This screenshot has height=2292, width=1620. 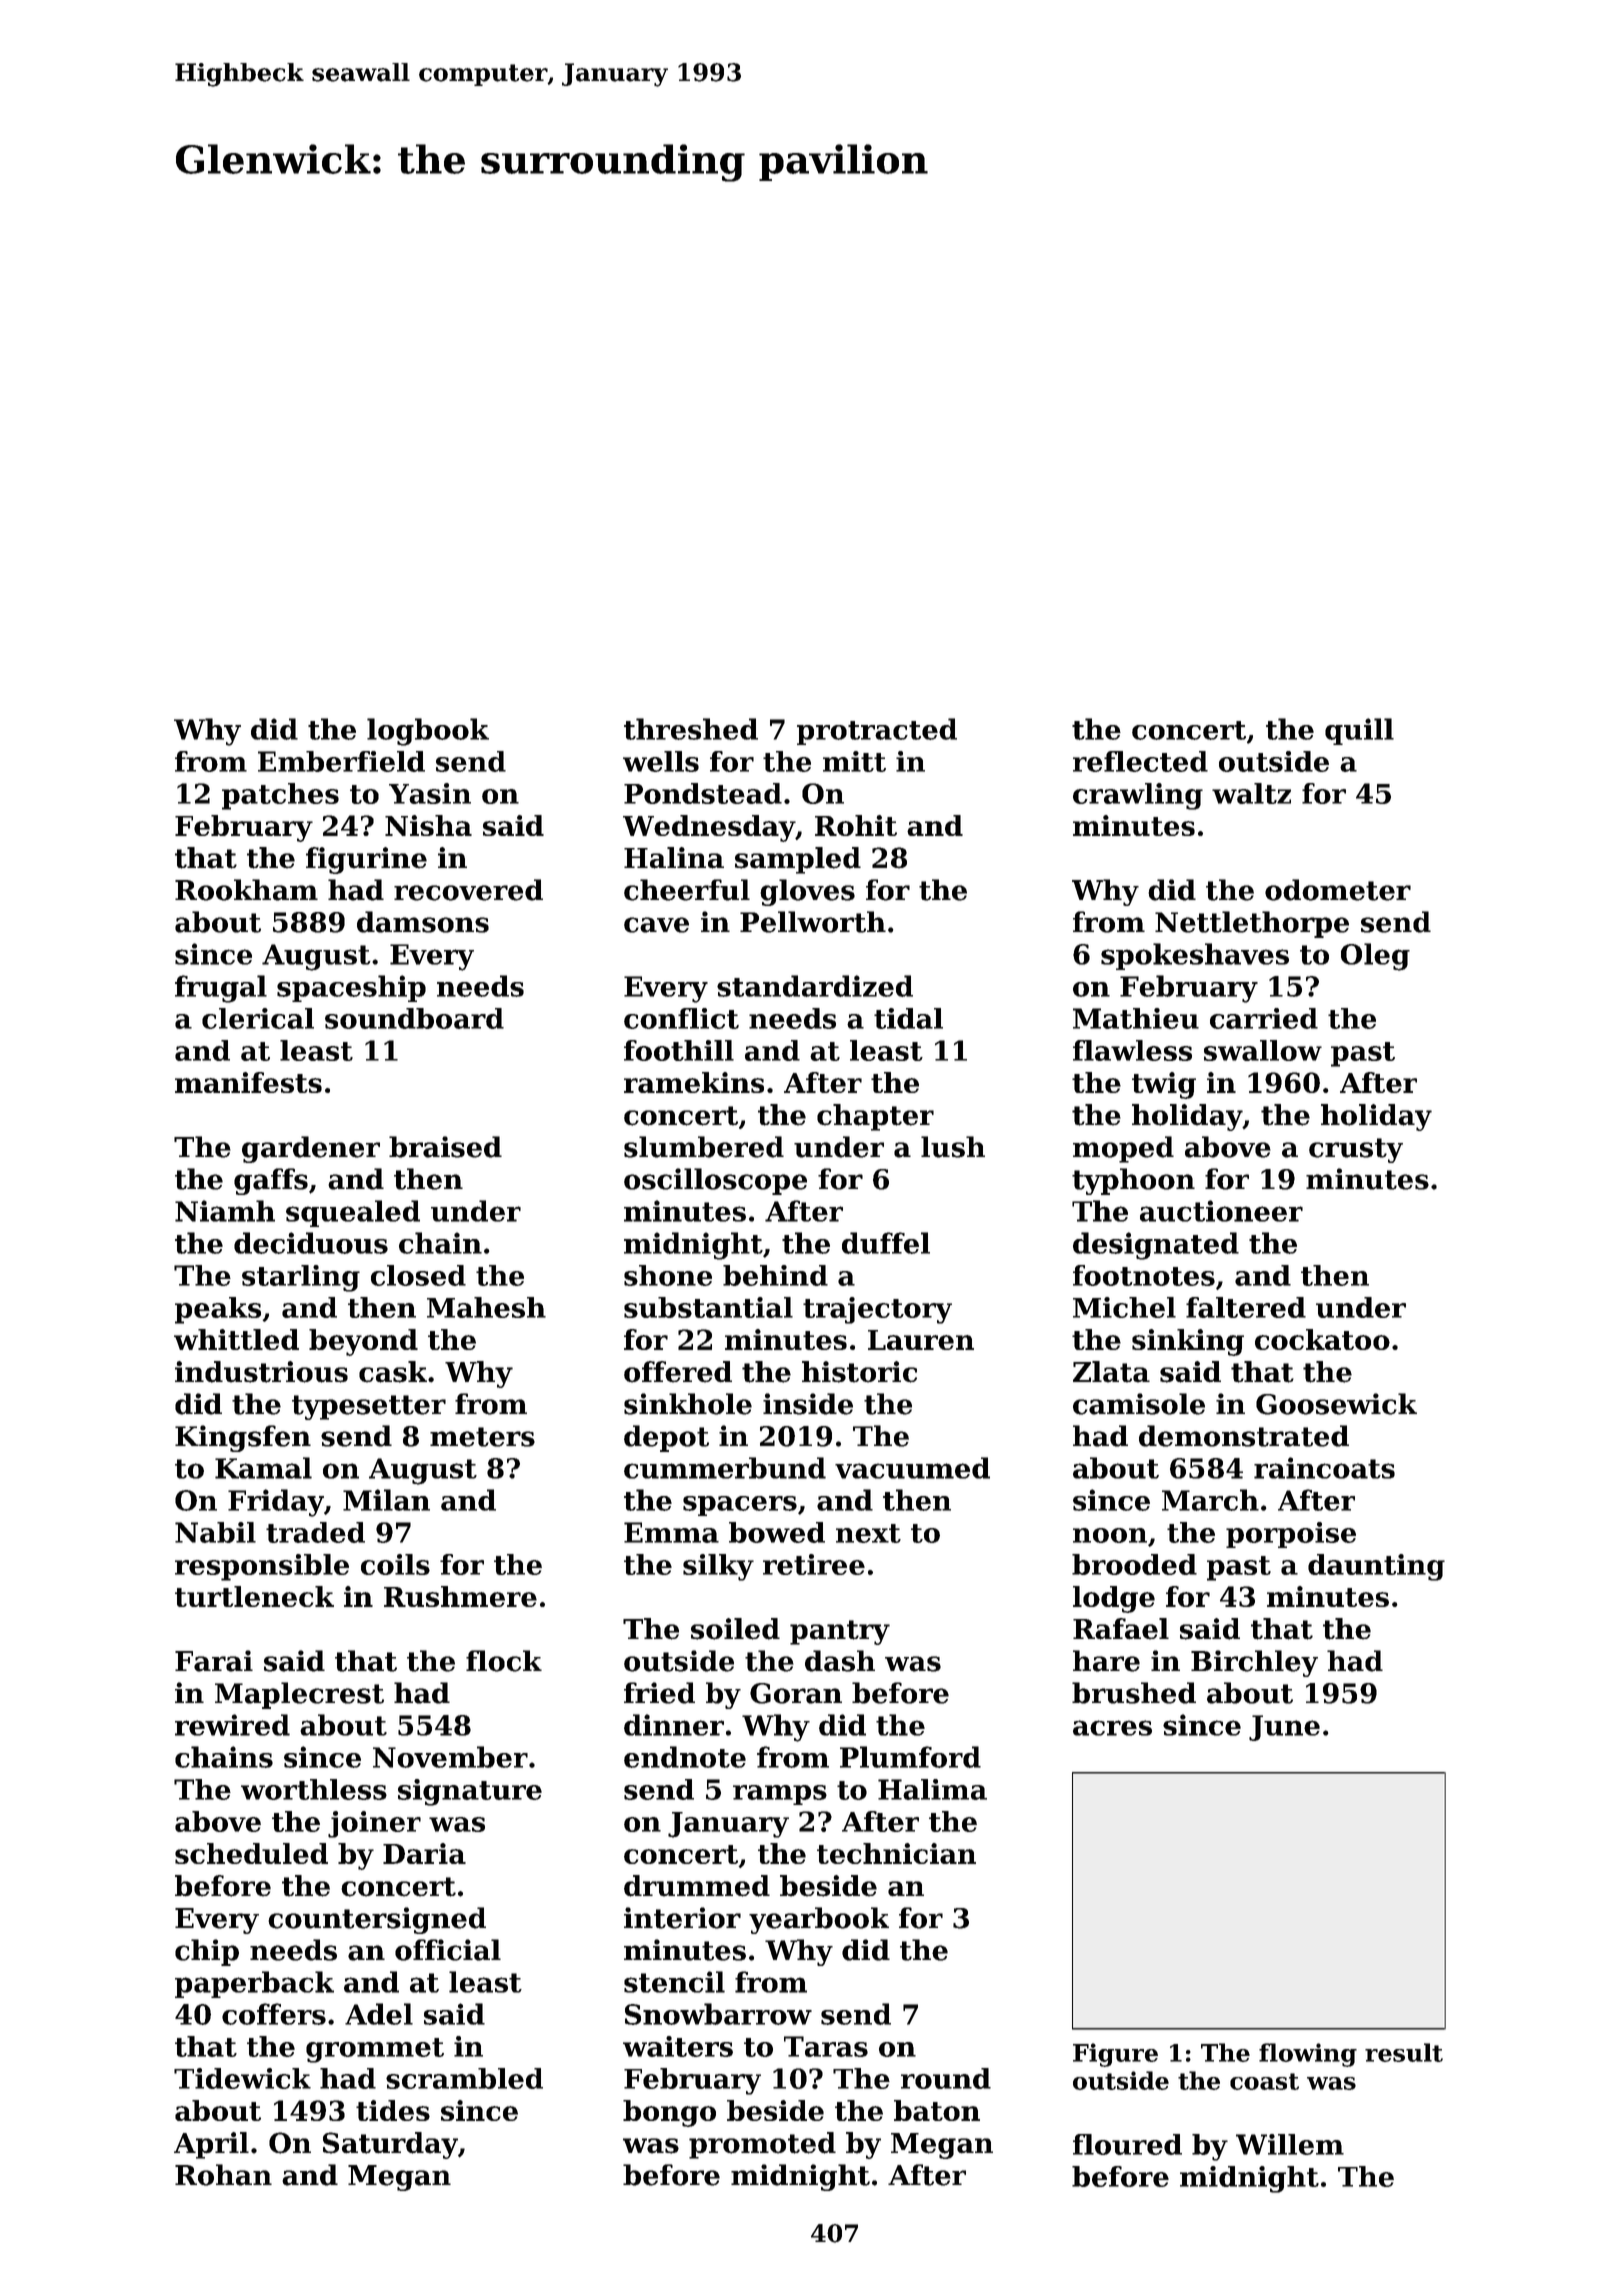 I want to click on Saturday, so click(x=390, y=2145).
